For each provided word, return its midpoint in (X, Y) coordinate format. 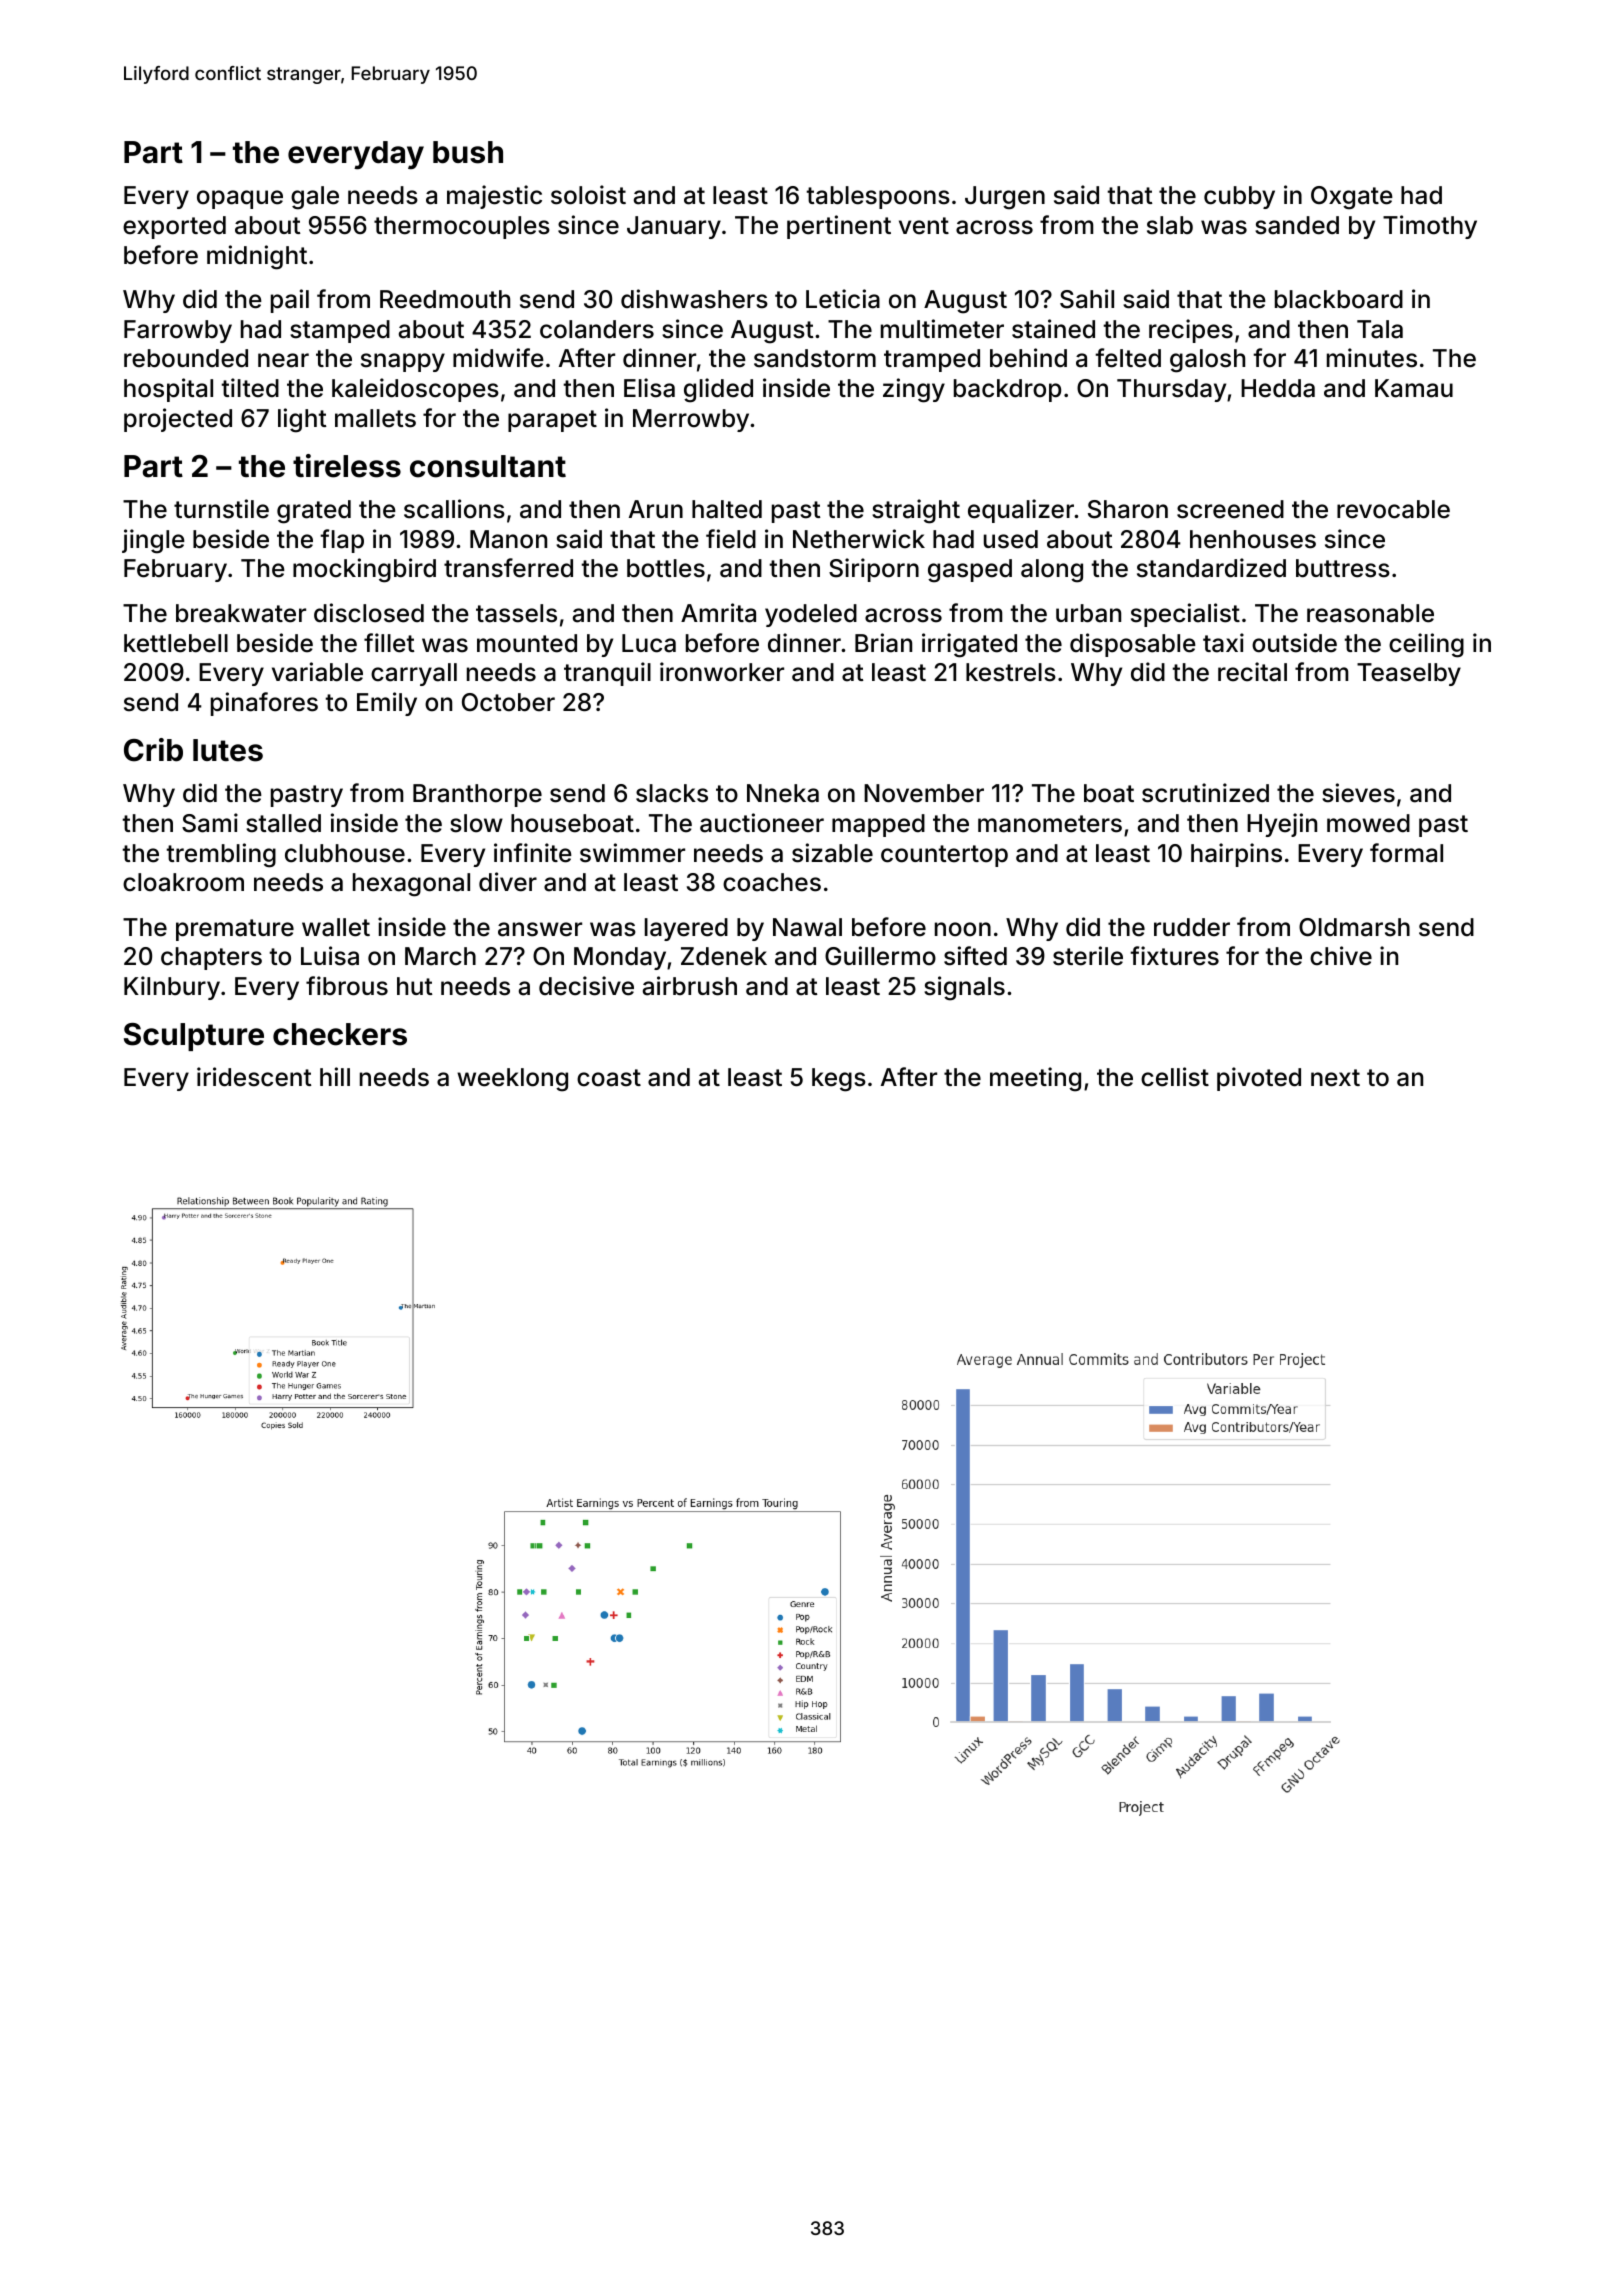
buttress (1343, 568)
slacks (672, 793)
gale (315, 198)
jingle (153, 541)
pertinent (839, 227)
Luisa (330, 956)
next (1335, 1078)
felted (1128, 358)
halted (727, 509)
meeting (1035, 1079)
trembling (221, 855)
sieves (1358, 793)
